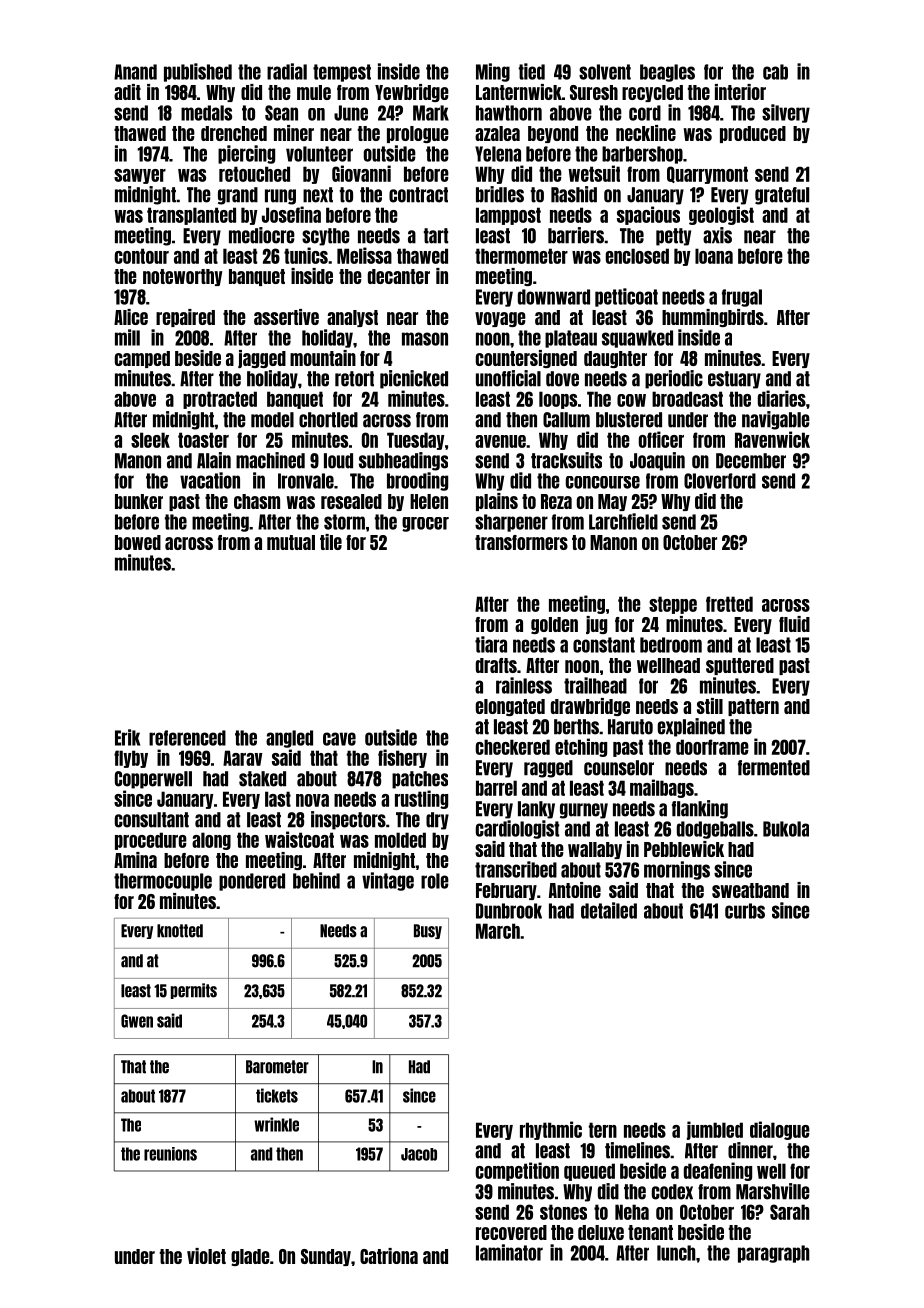 The image size is (924, 1308). Describe the element at coordinates (496, 788) in the screenshot. I see `barrel` at that location.
